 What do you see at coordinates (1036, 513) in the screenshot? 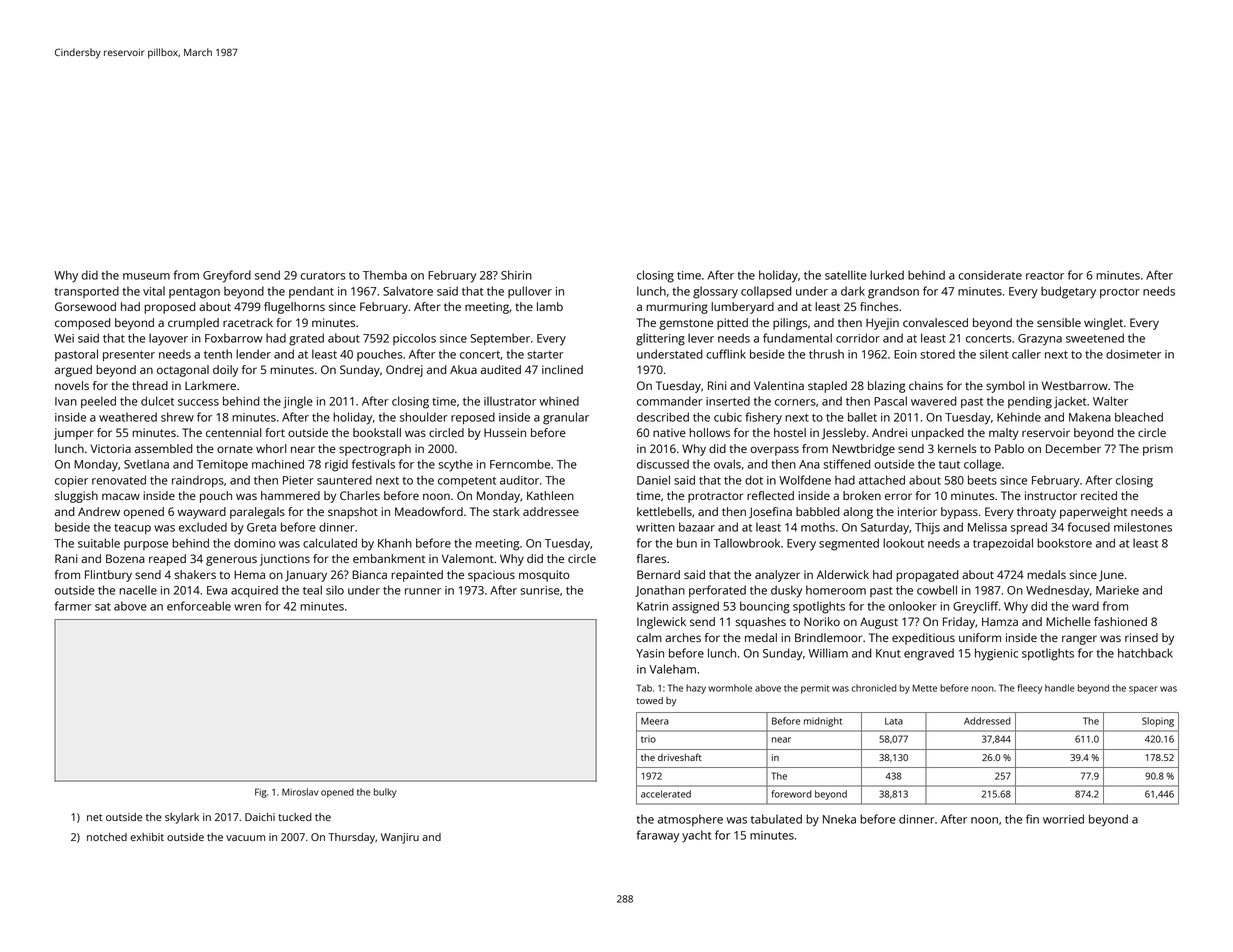
I see `throaty` at bounding box center [1036, 513].
